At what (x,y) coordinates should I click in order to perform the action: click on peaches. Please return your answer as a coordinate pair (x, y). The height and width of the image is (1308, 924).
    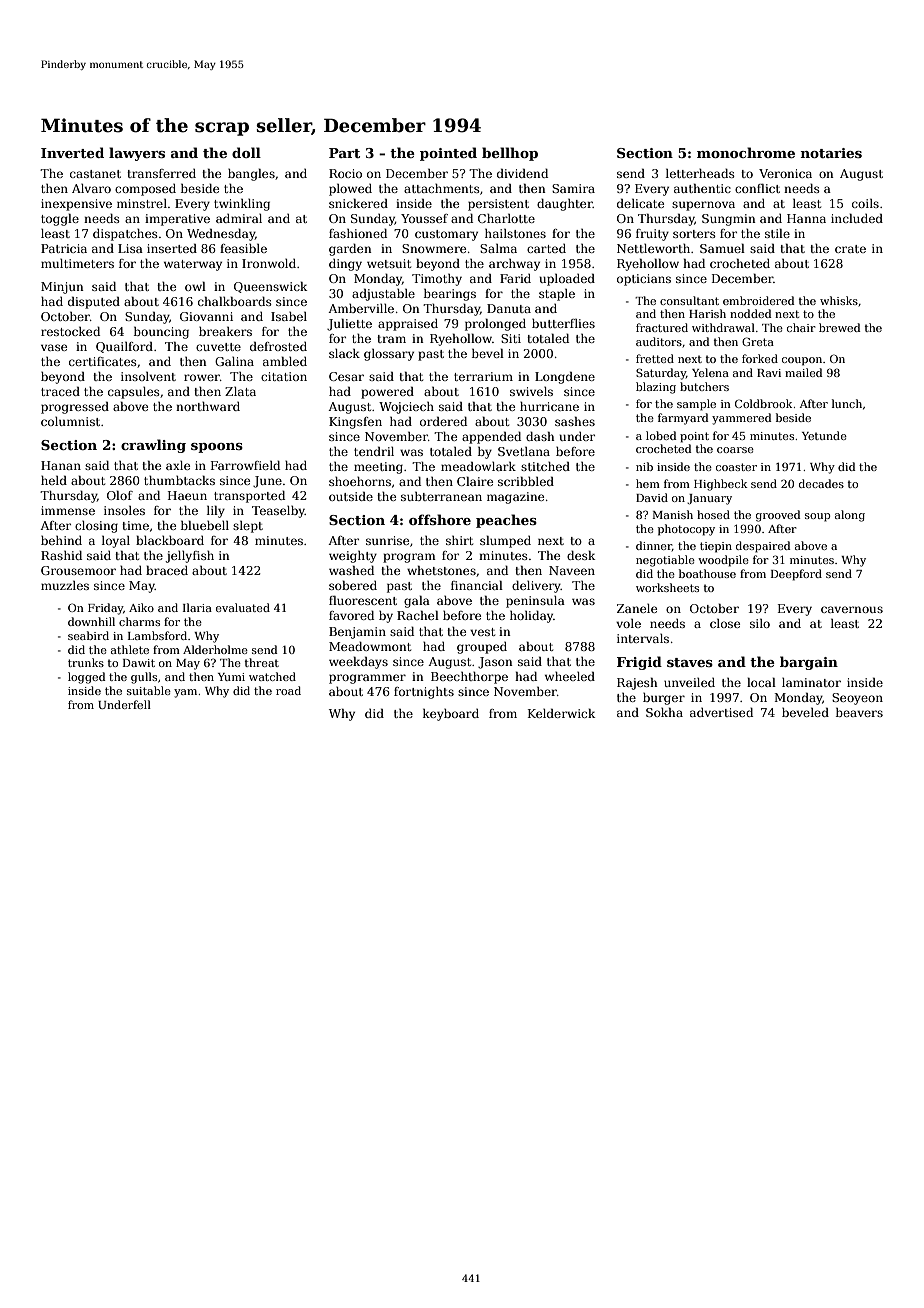
    Looking at the image, I should click on (506, 521).
